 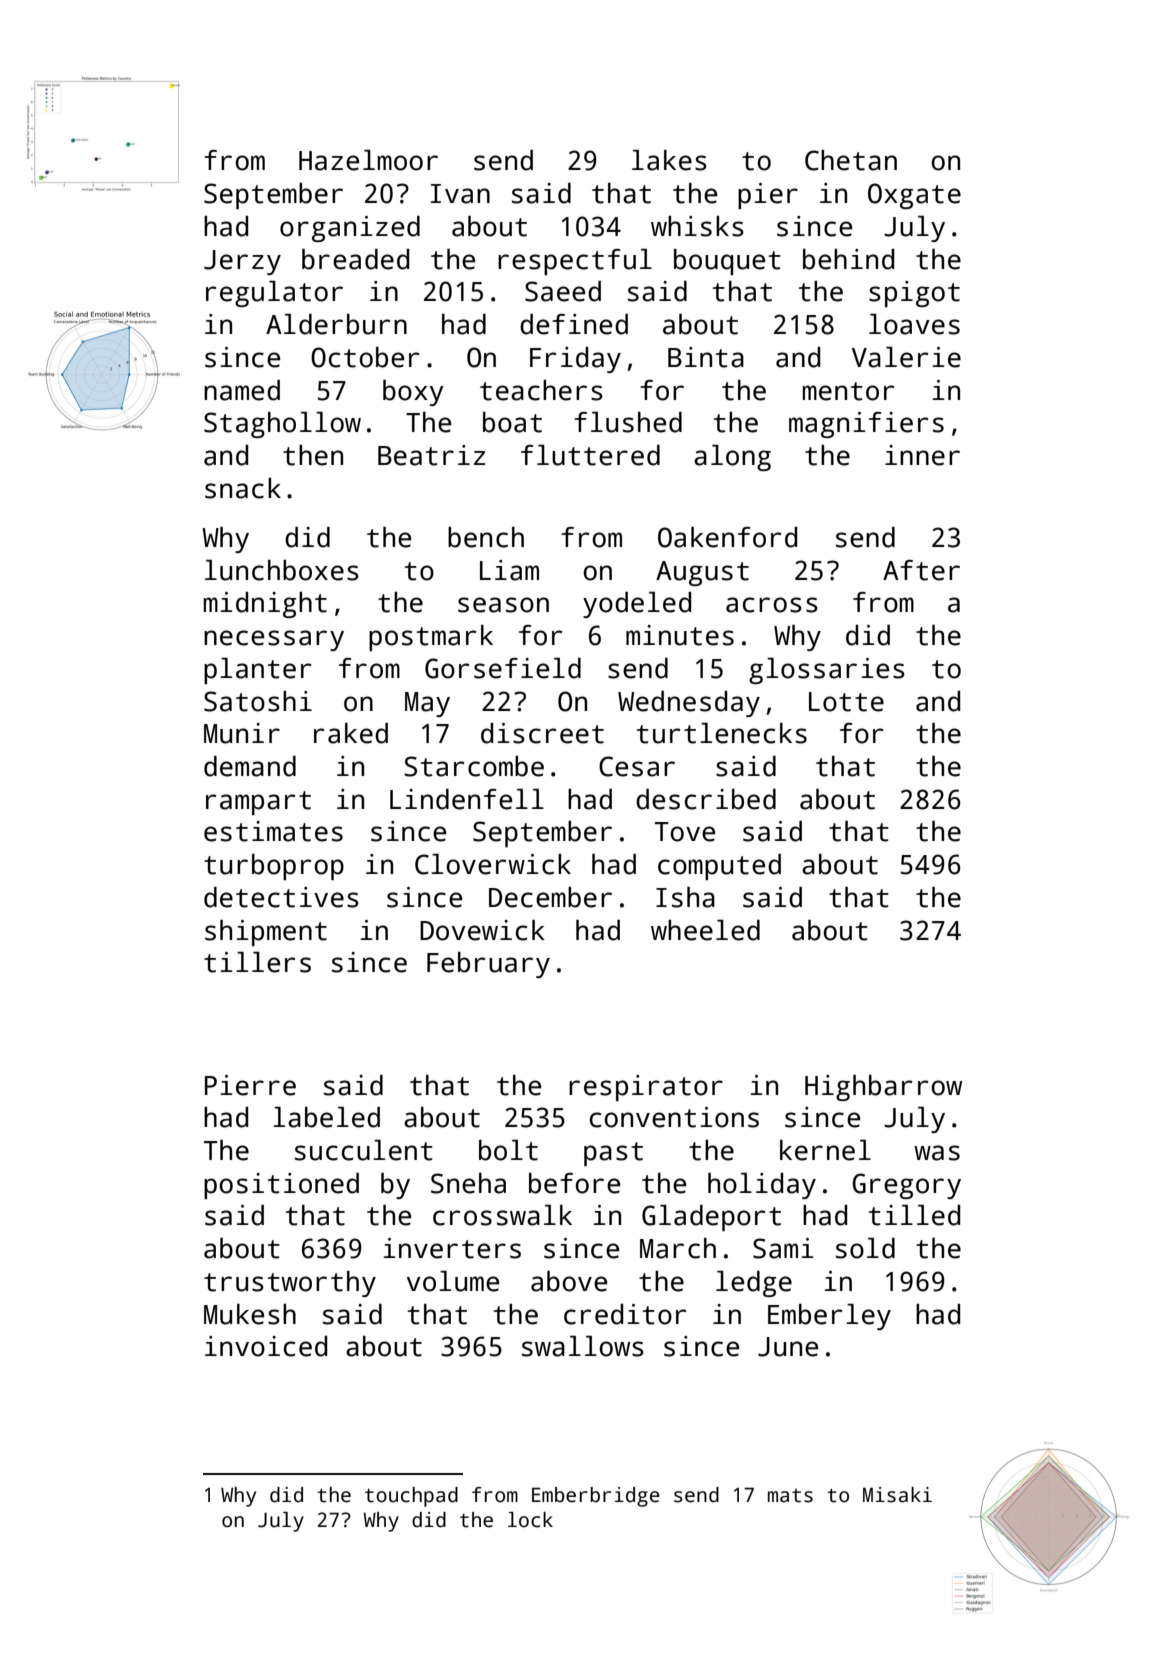 What do you see at coordinates (530, 1520) in the screenshot?
I see `lock` at bounding box center [530, 1520].
